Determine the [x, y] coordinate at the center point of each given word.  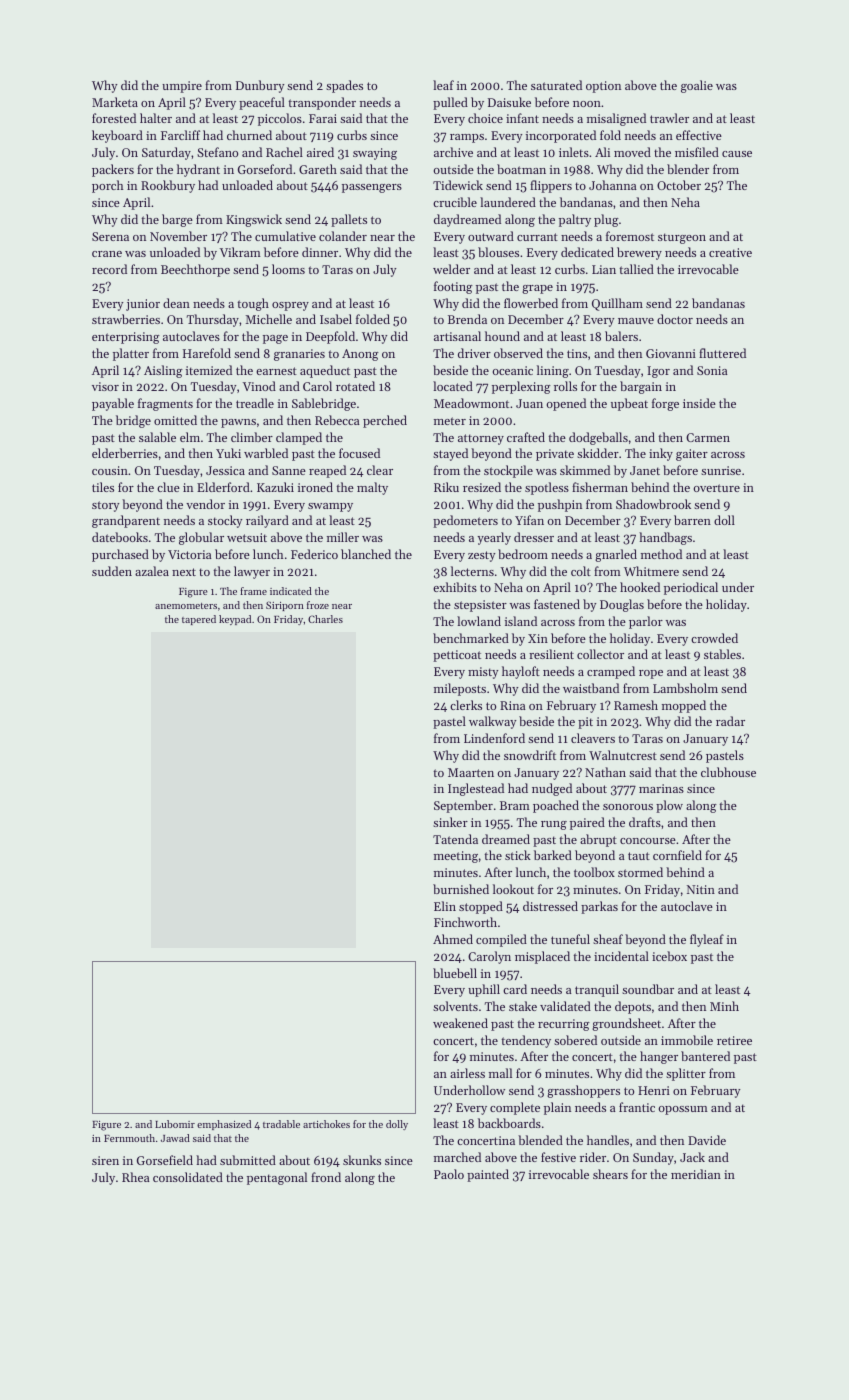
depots [633, 1007]
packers [113, 170]
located [453, 386]
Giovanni [671, 353]
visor [105, 386]
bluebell [455, 973]
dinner [320, 252]
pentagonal [277, 1178]
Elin [445, 906]
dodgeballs [598, 438]
